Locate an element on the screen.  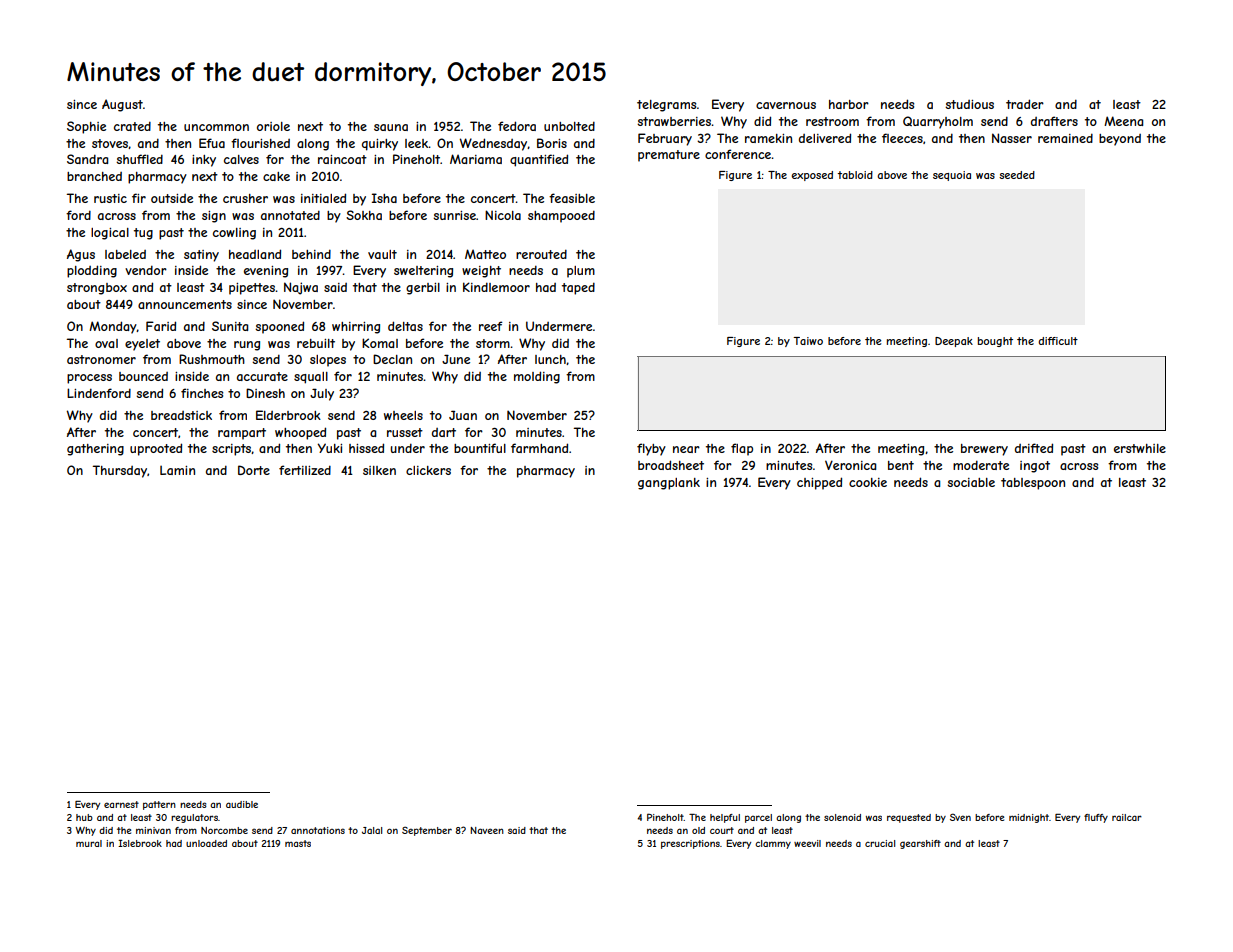
seeded is located at coordinates (1017, 175).
